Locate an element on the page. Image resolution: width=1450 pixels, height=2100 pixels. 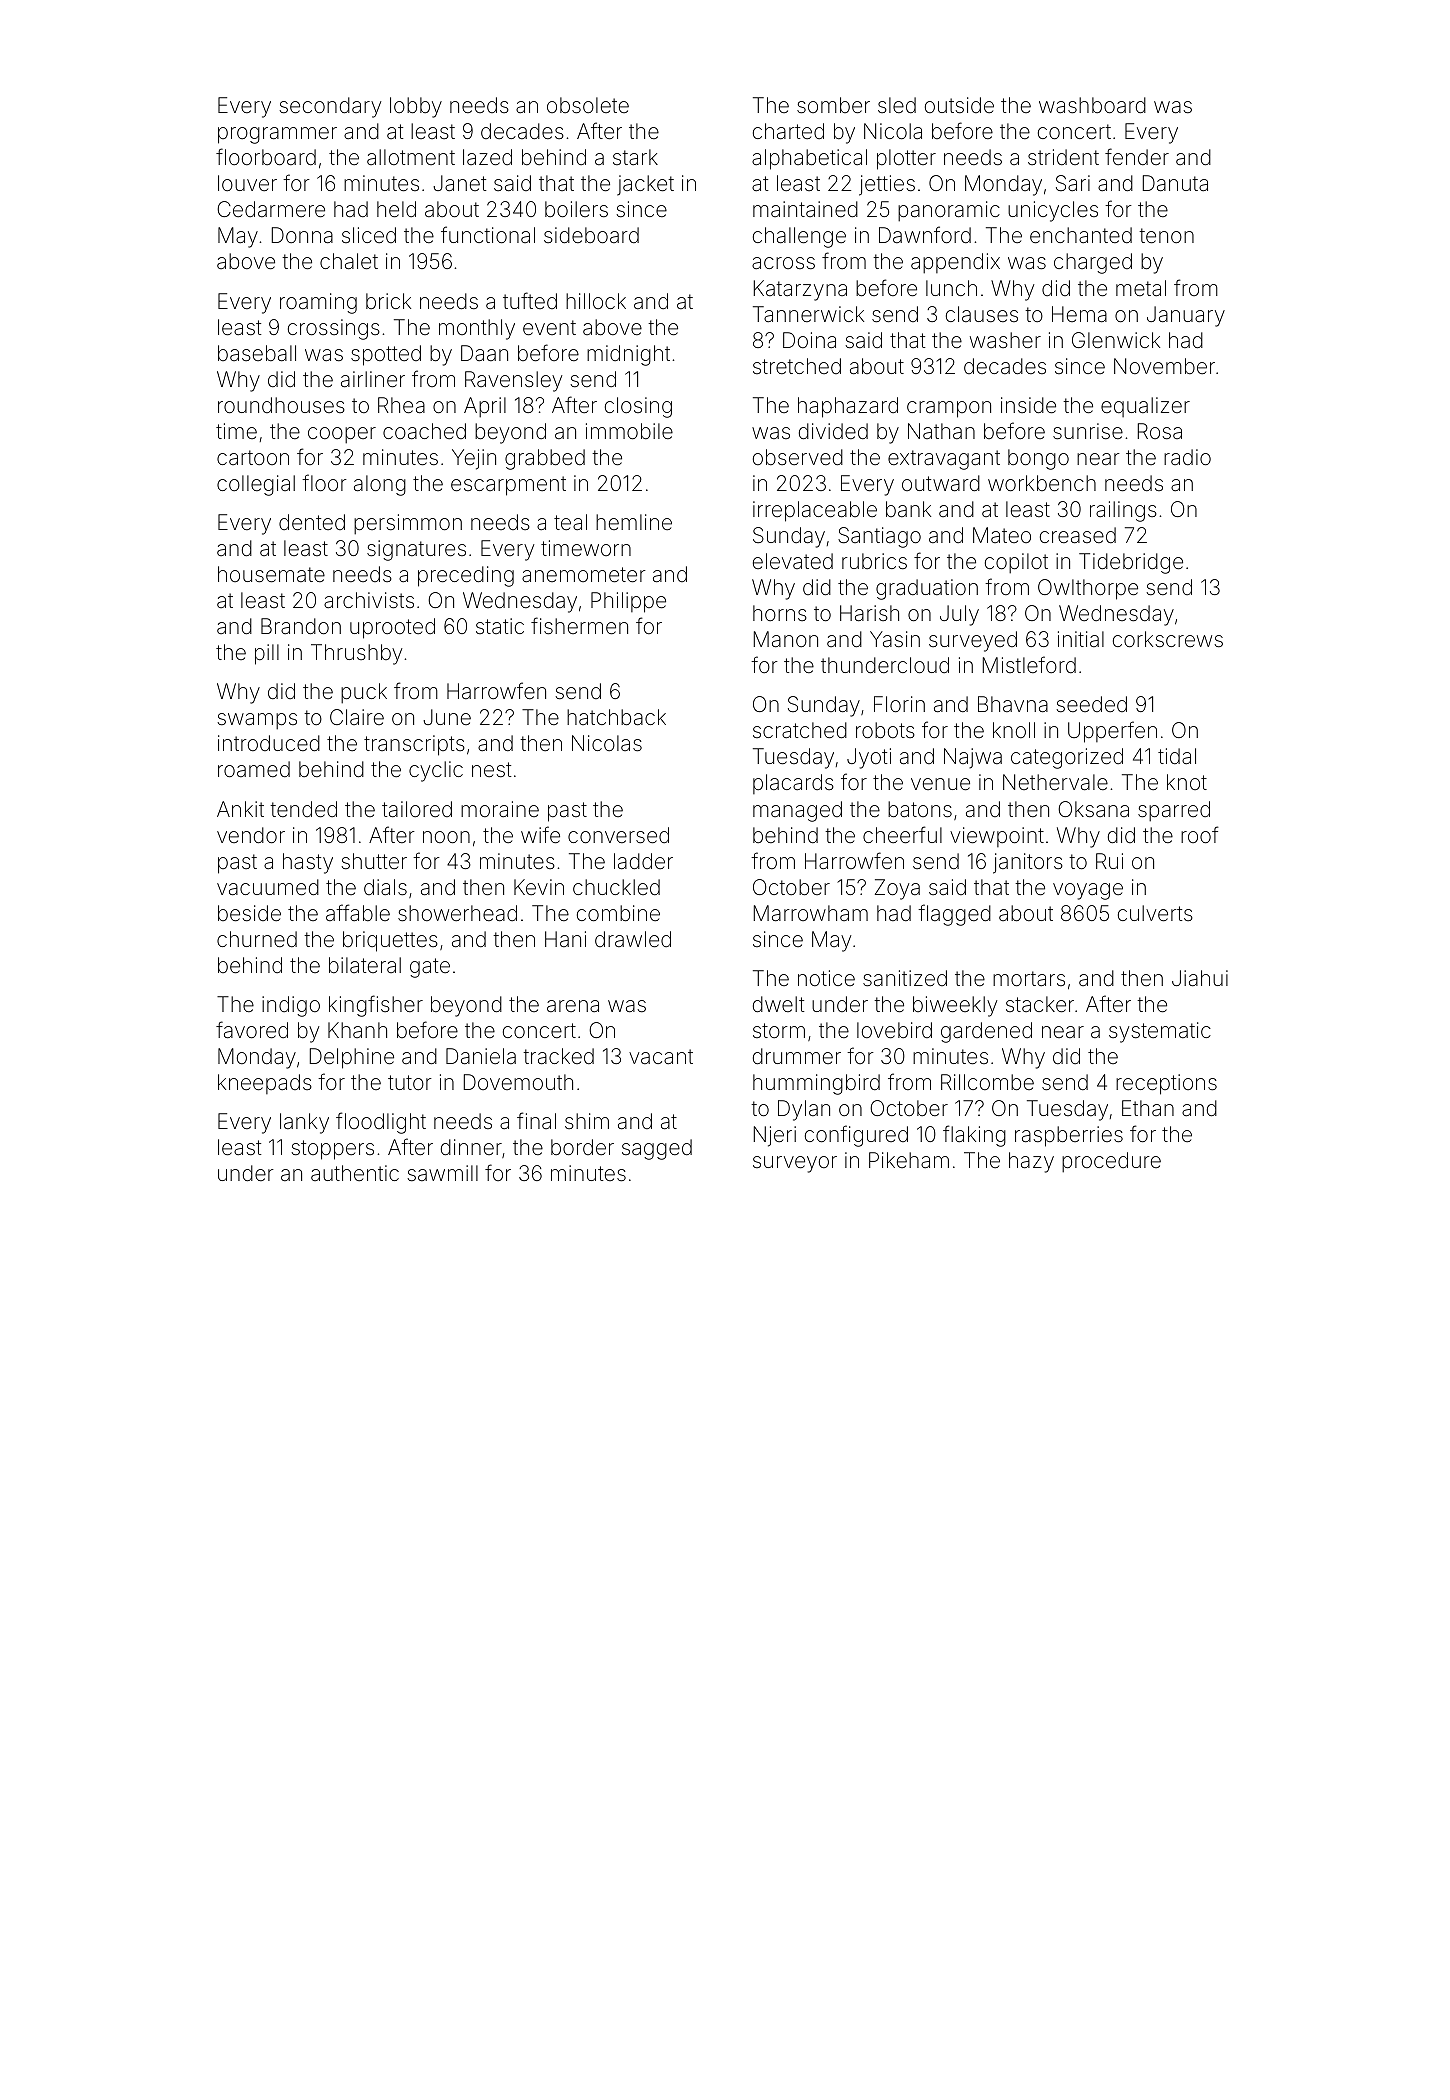
tidal is located at coordinates (1177, 756).
